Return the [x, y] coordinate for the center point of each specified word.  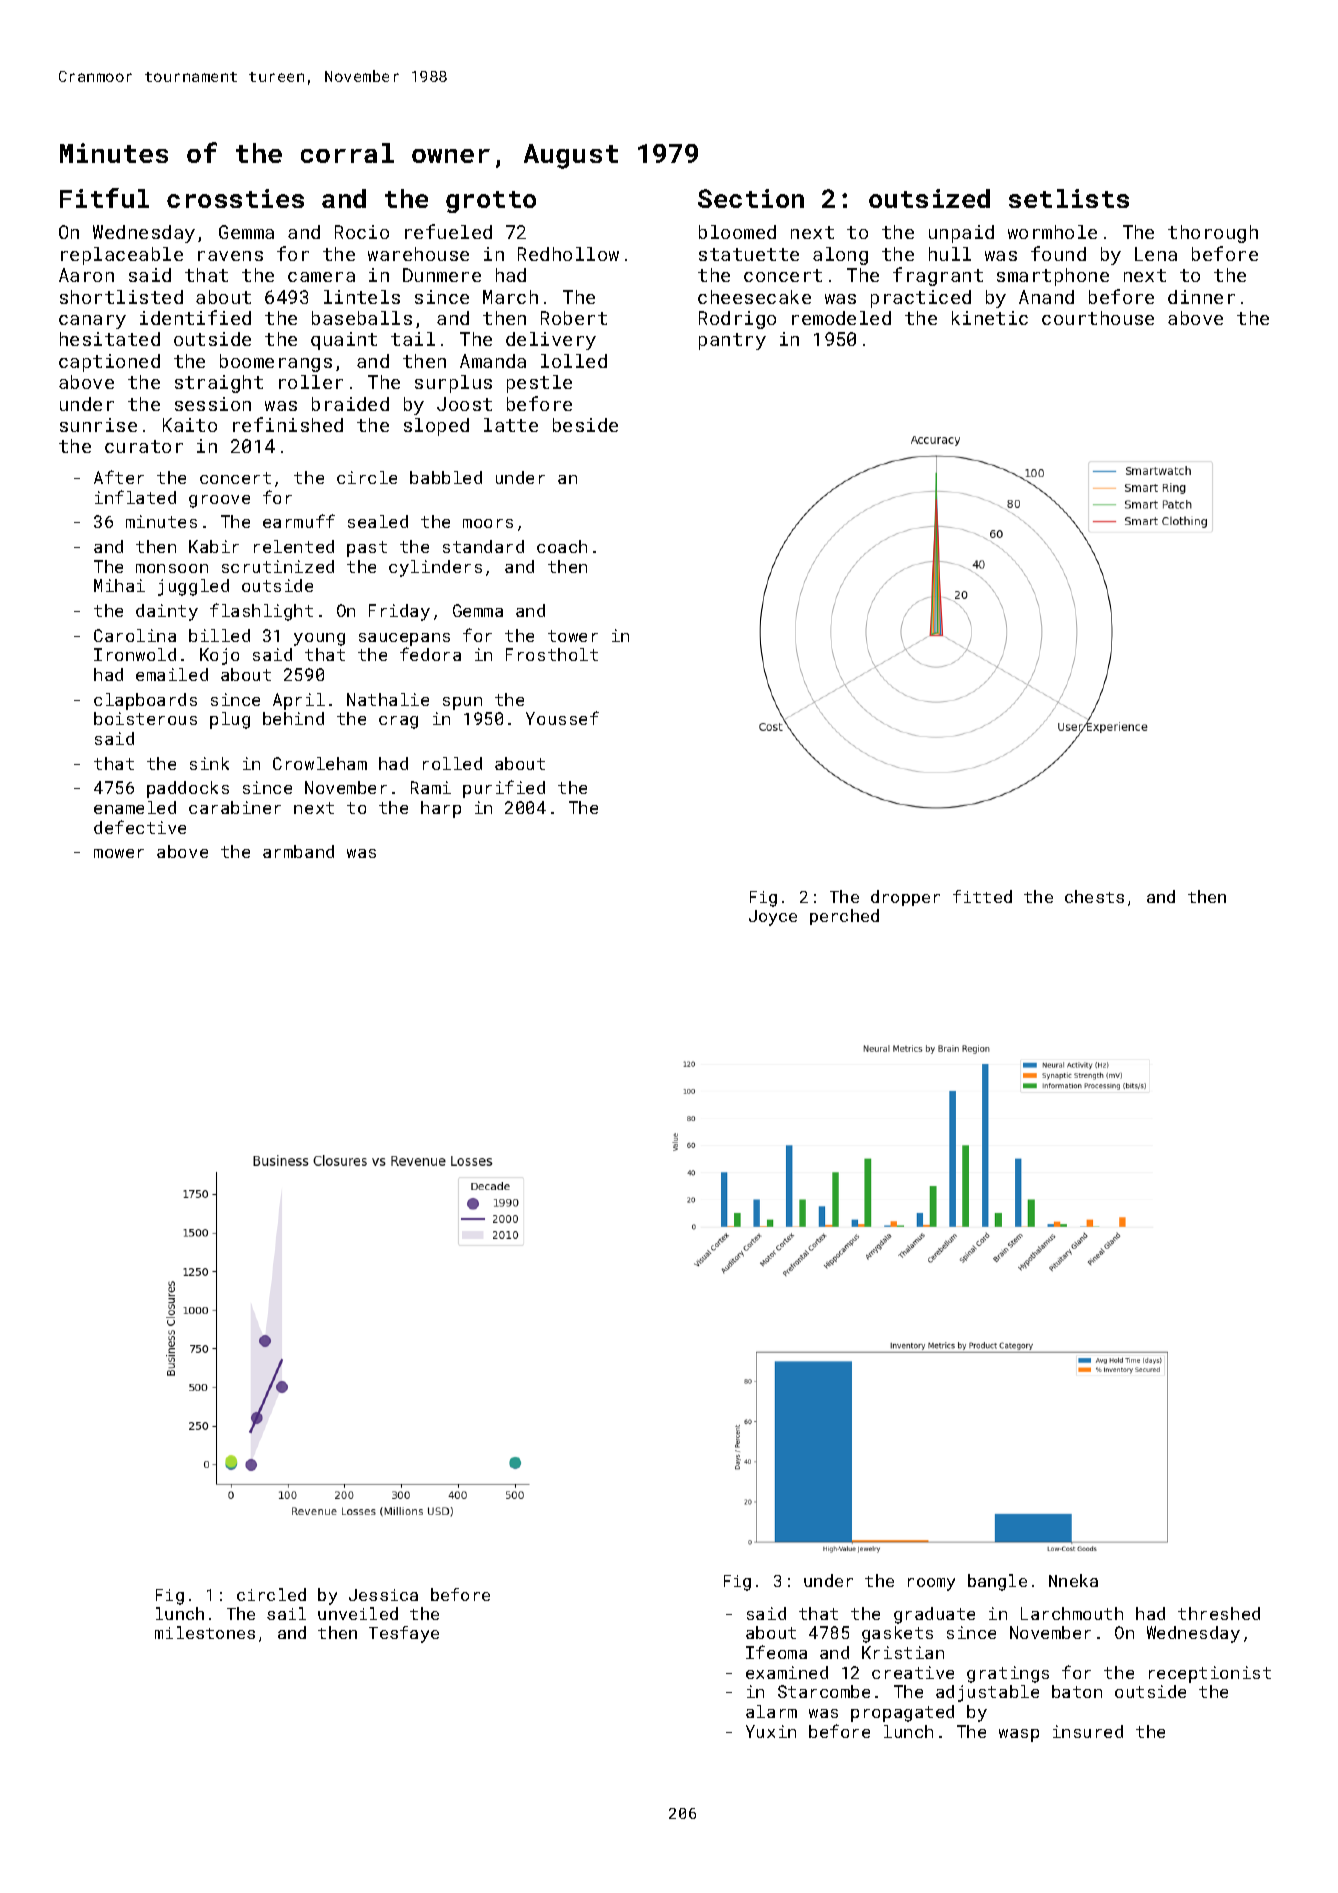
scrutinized [278, 566]
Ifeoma [776, 1652]
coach [562, 546]
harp [441, 809]
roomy [931, 1584]
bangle [997, 1582]
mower [119, 853]
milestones [205, 1632]
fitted [982, 896]
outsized [929, 198]
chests [1094, 896]
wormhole [1052, 232]
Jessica [383, 1595]
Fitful [104, 198]
